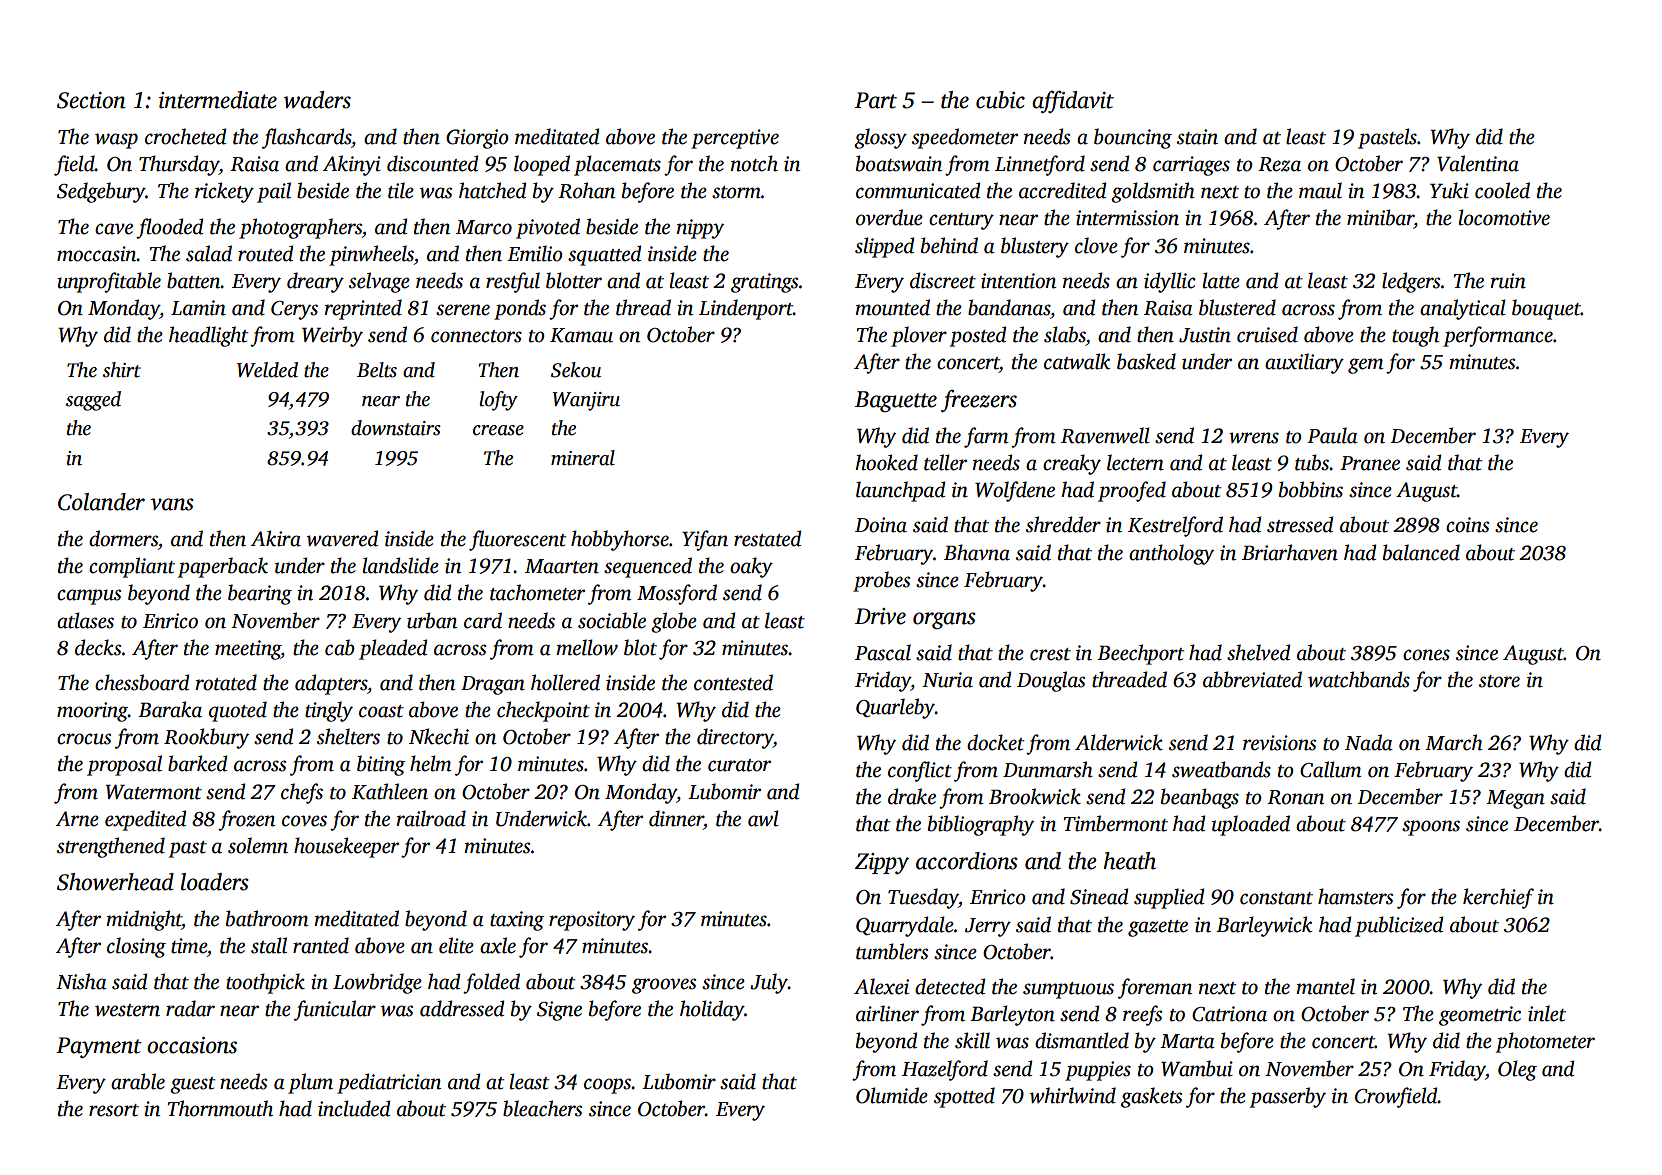  What do you see at coordinates (396, 428) in the page?
I see `downstairs` at bounding box center [396, 428].
